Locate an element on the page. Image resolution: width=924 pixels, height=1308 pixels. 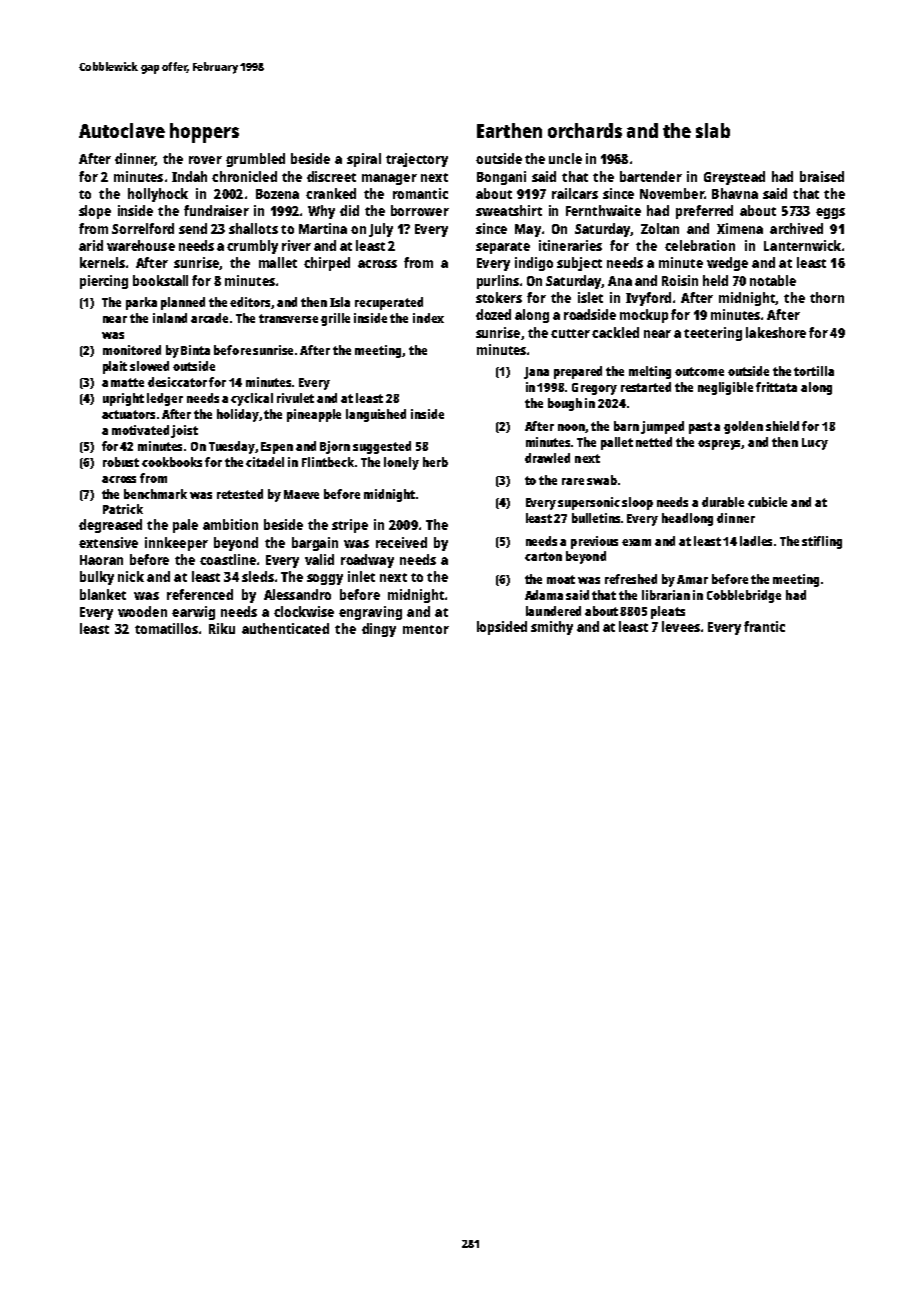
inland is located at coordinates (170, 318).
